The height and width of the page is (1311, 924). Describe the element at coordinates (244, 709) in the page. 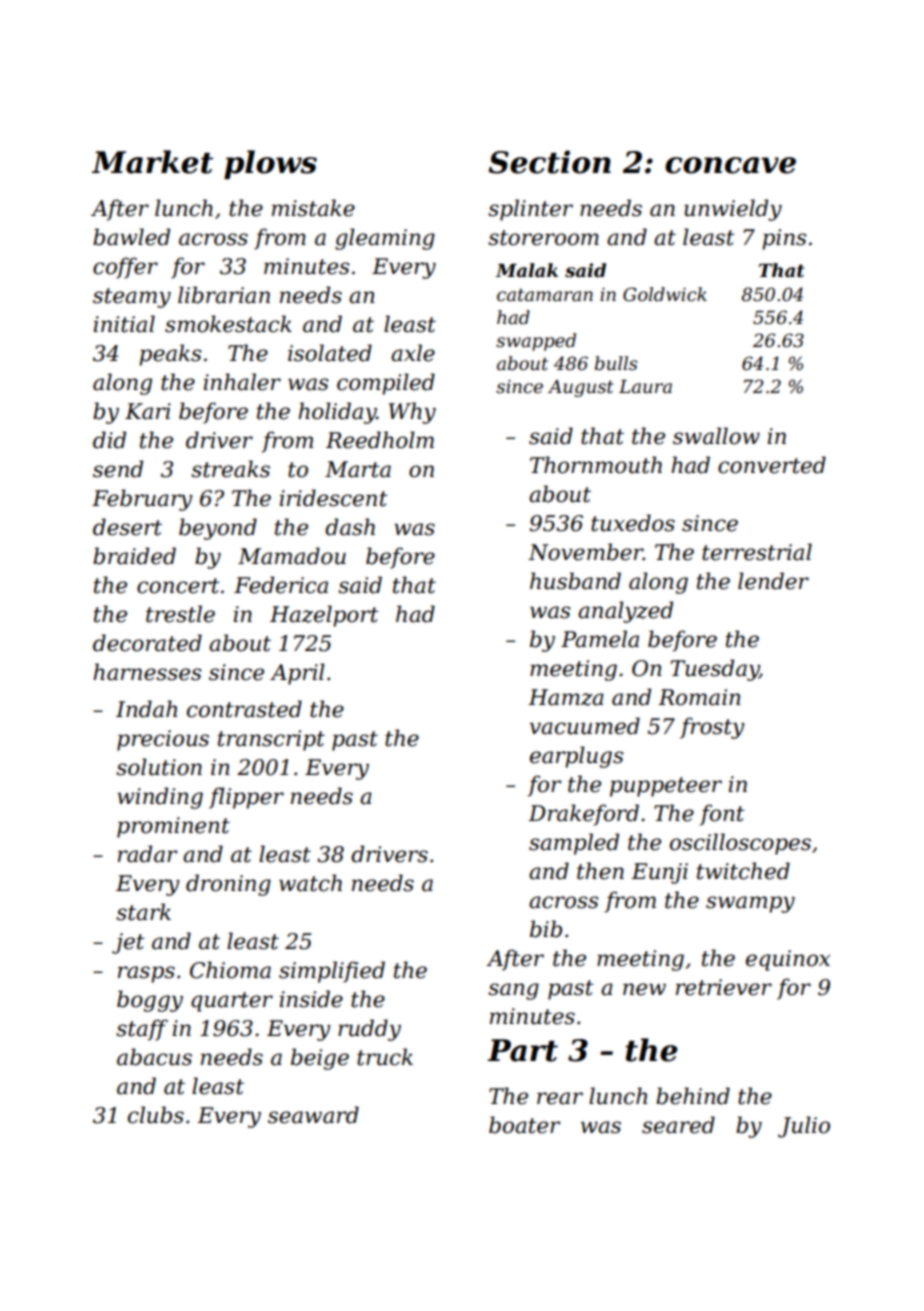

I see `contrasted` at that location.
